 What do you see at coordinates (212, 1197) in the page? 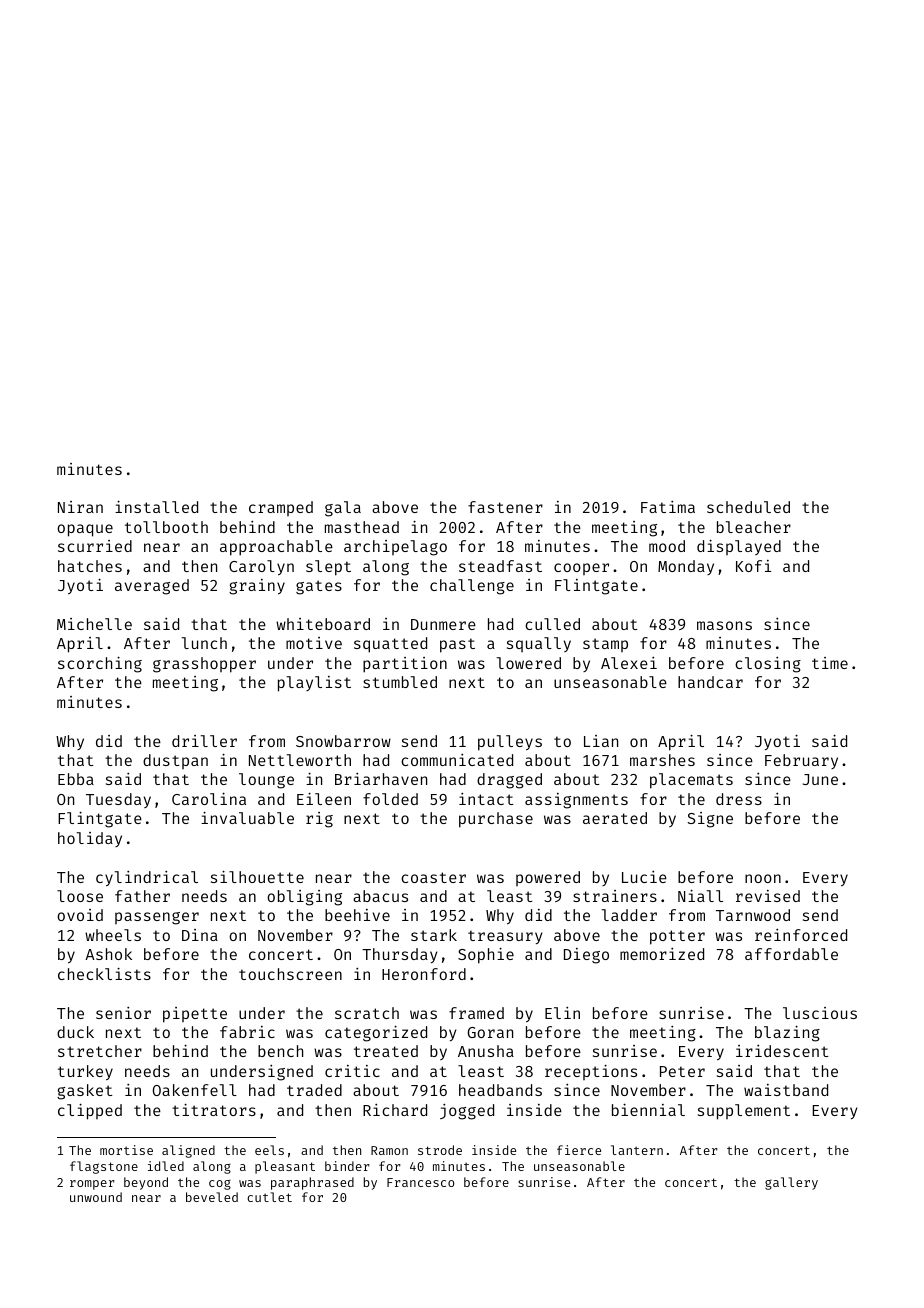
I see `beveled` at bounding box center [212, 1197].
